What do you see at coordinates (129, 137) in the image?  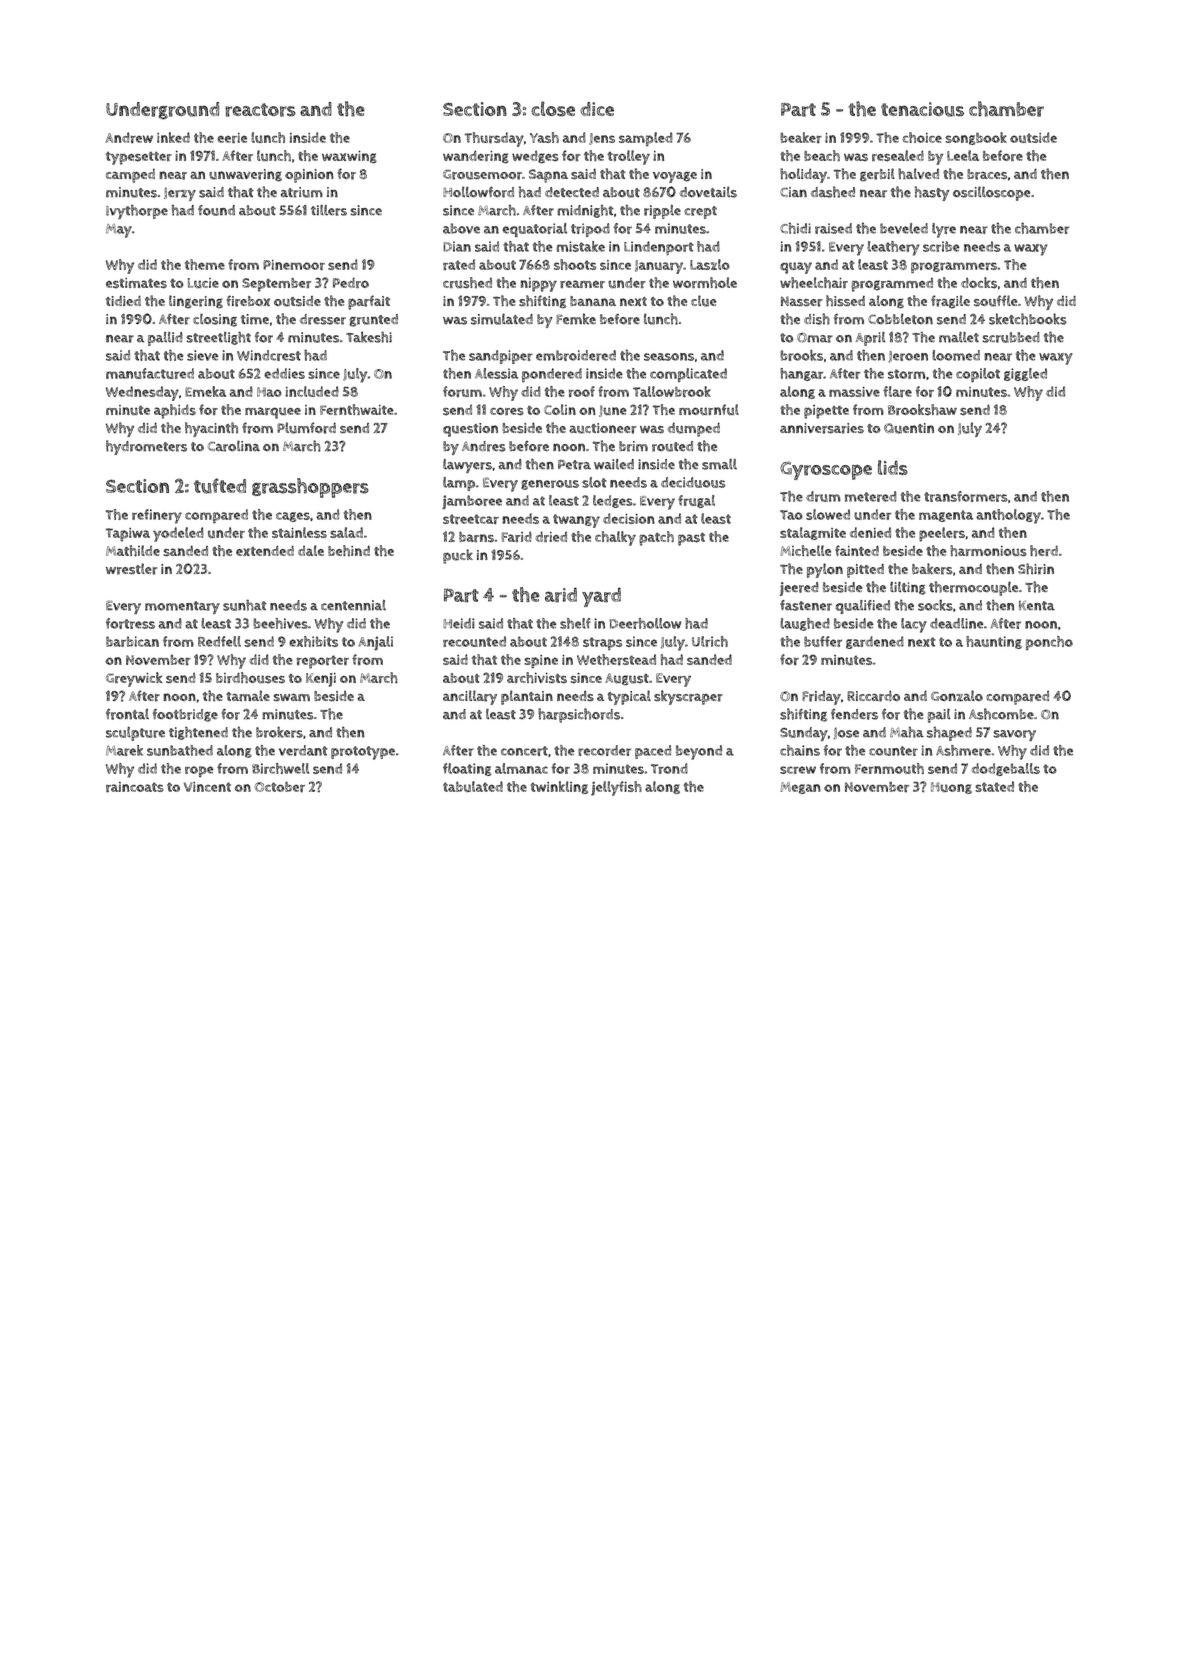 I see `Andrew` at bounding box center [129, 137].
